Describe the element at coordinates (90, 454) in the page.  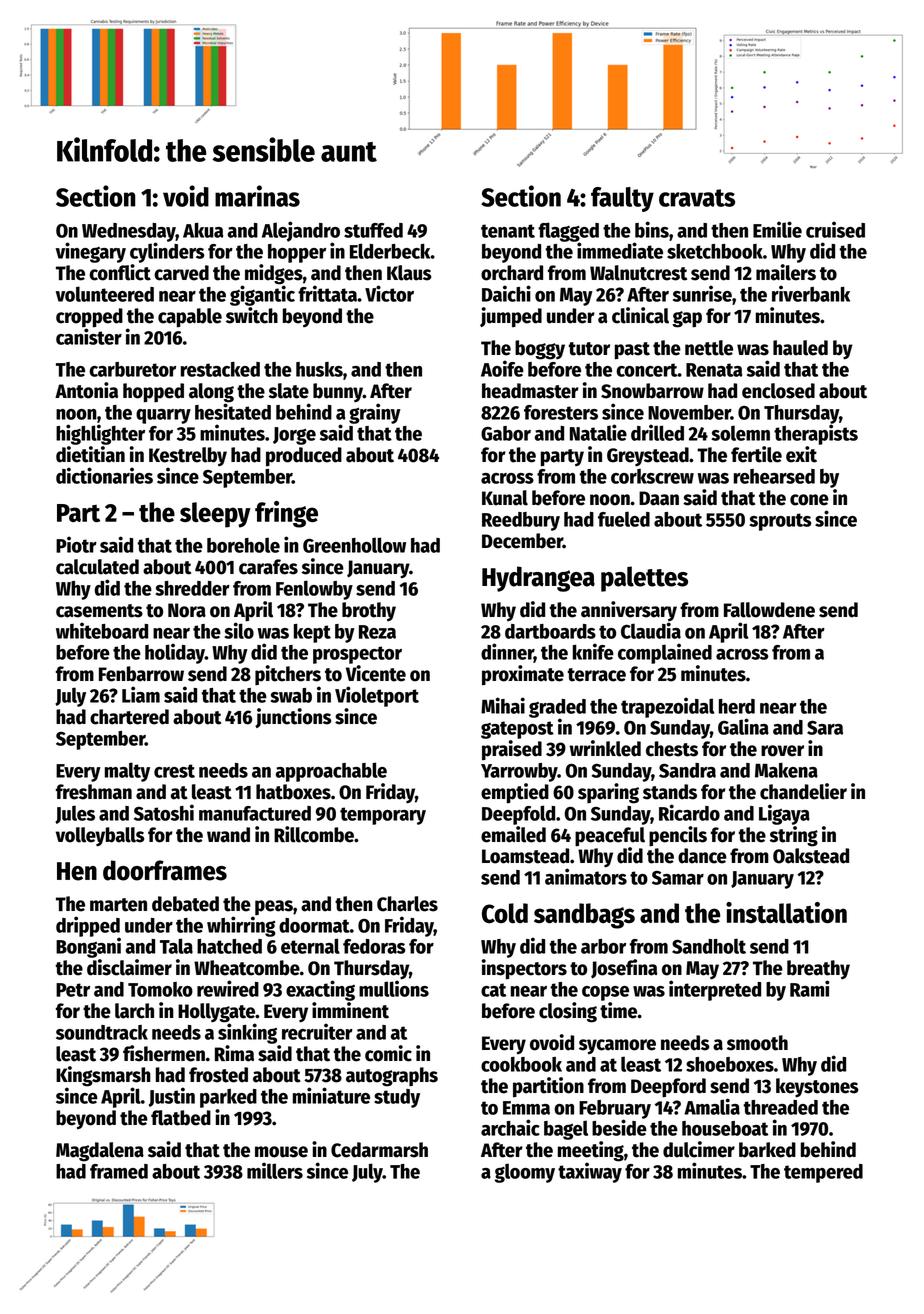
I see `dietitian` at that location.
